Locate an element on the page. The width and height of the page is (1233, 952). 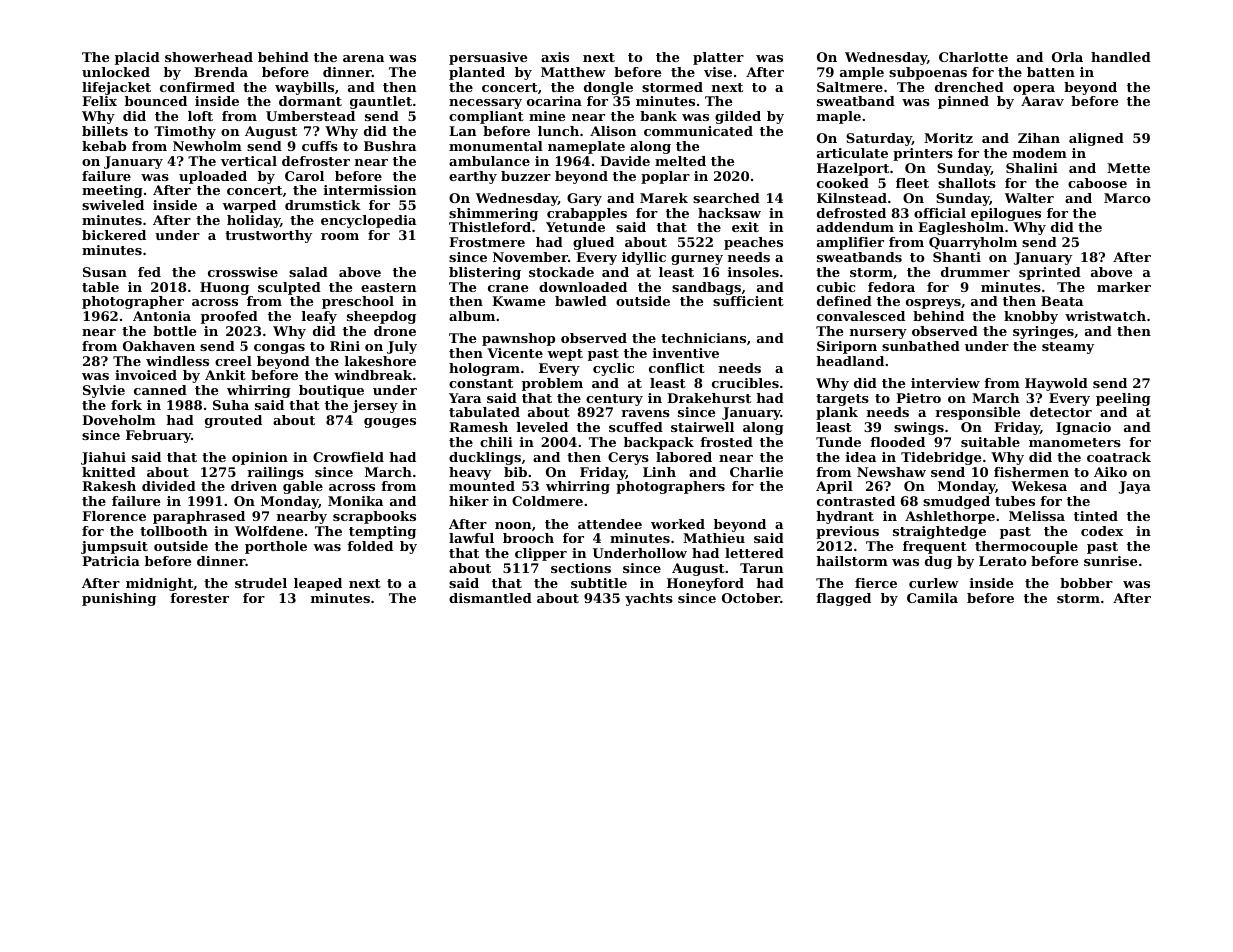
Aarav is located at coordinates (1042, 101).
